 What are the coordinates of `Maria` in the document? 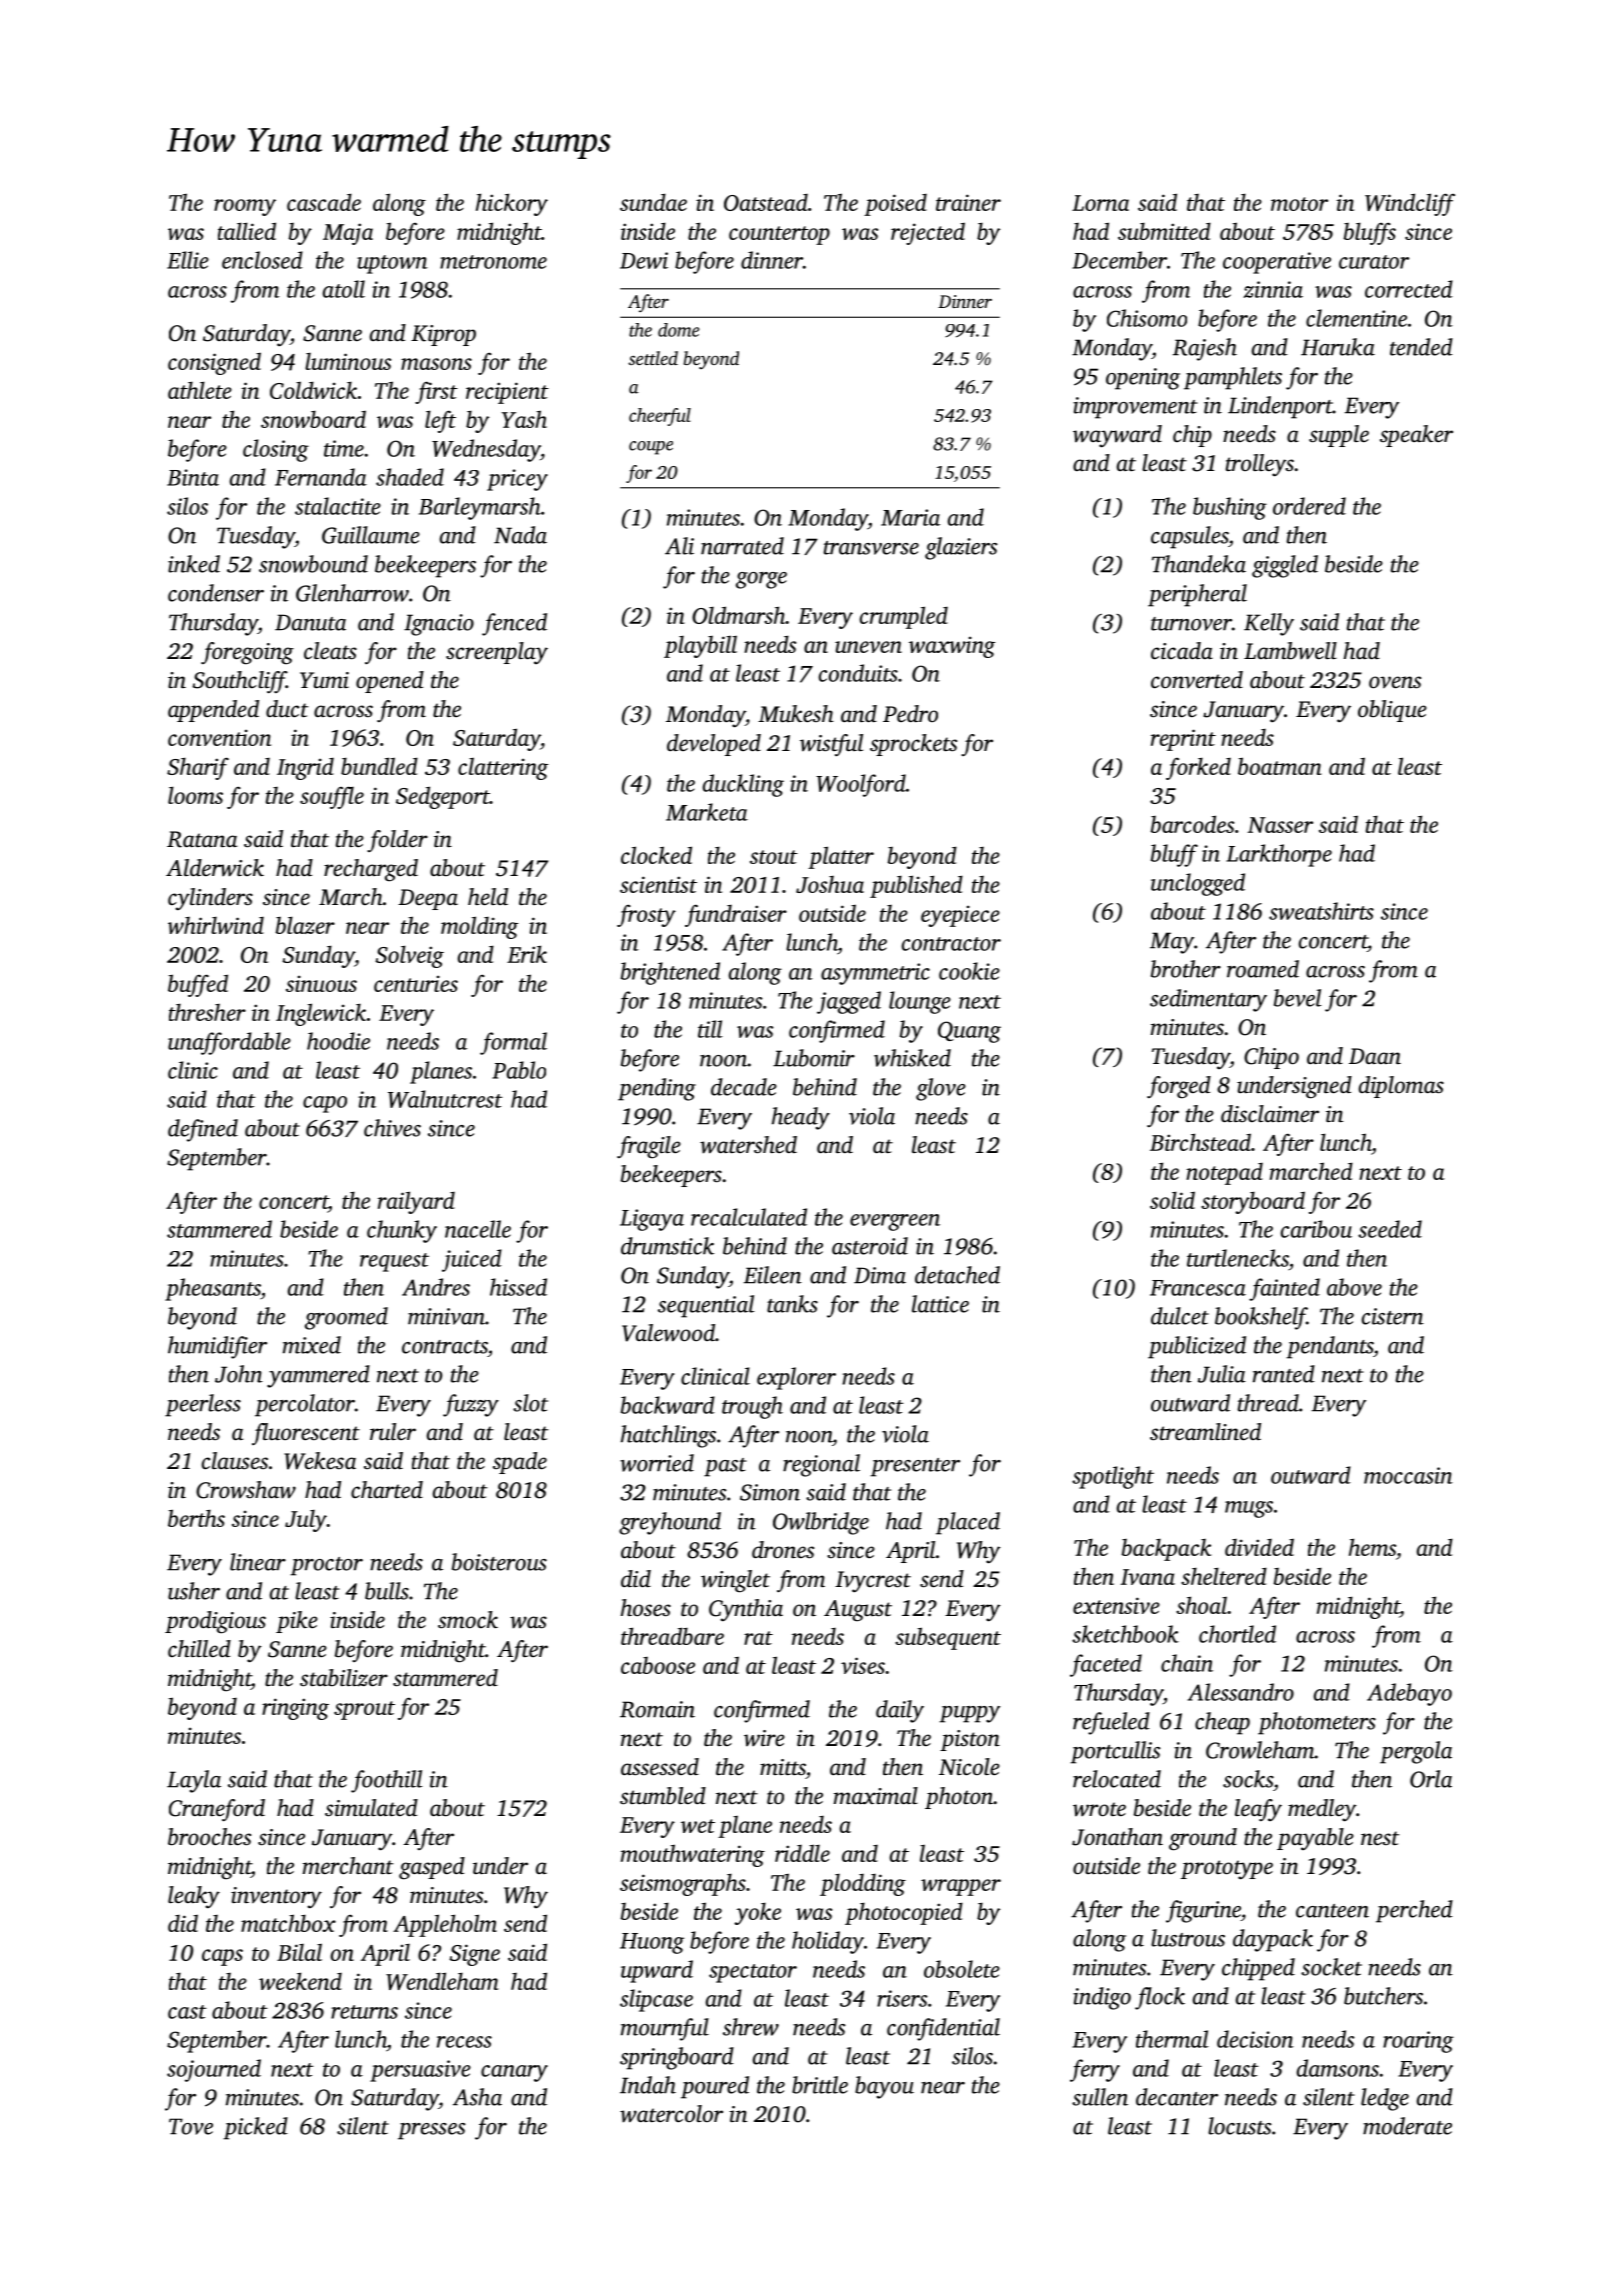 It's located at (910, 517).
